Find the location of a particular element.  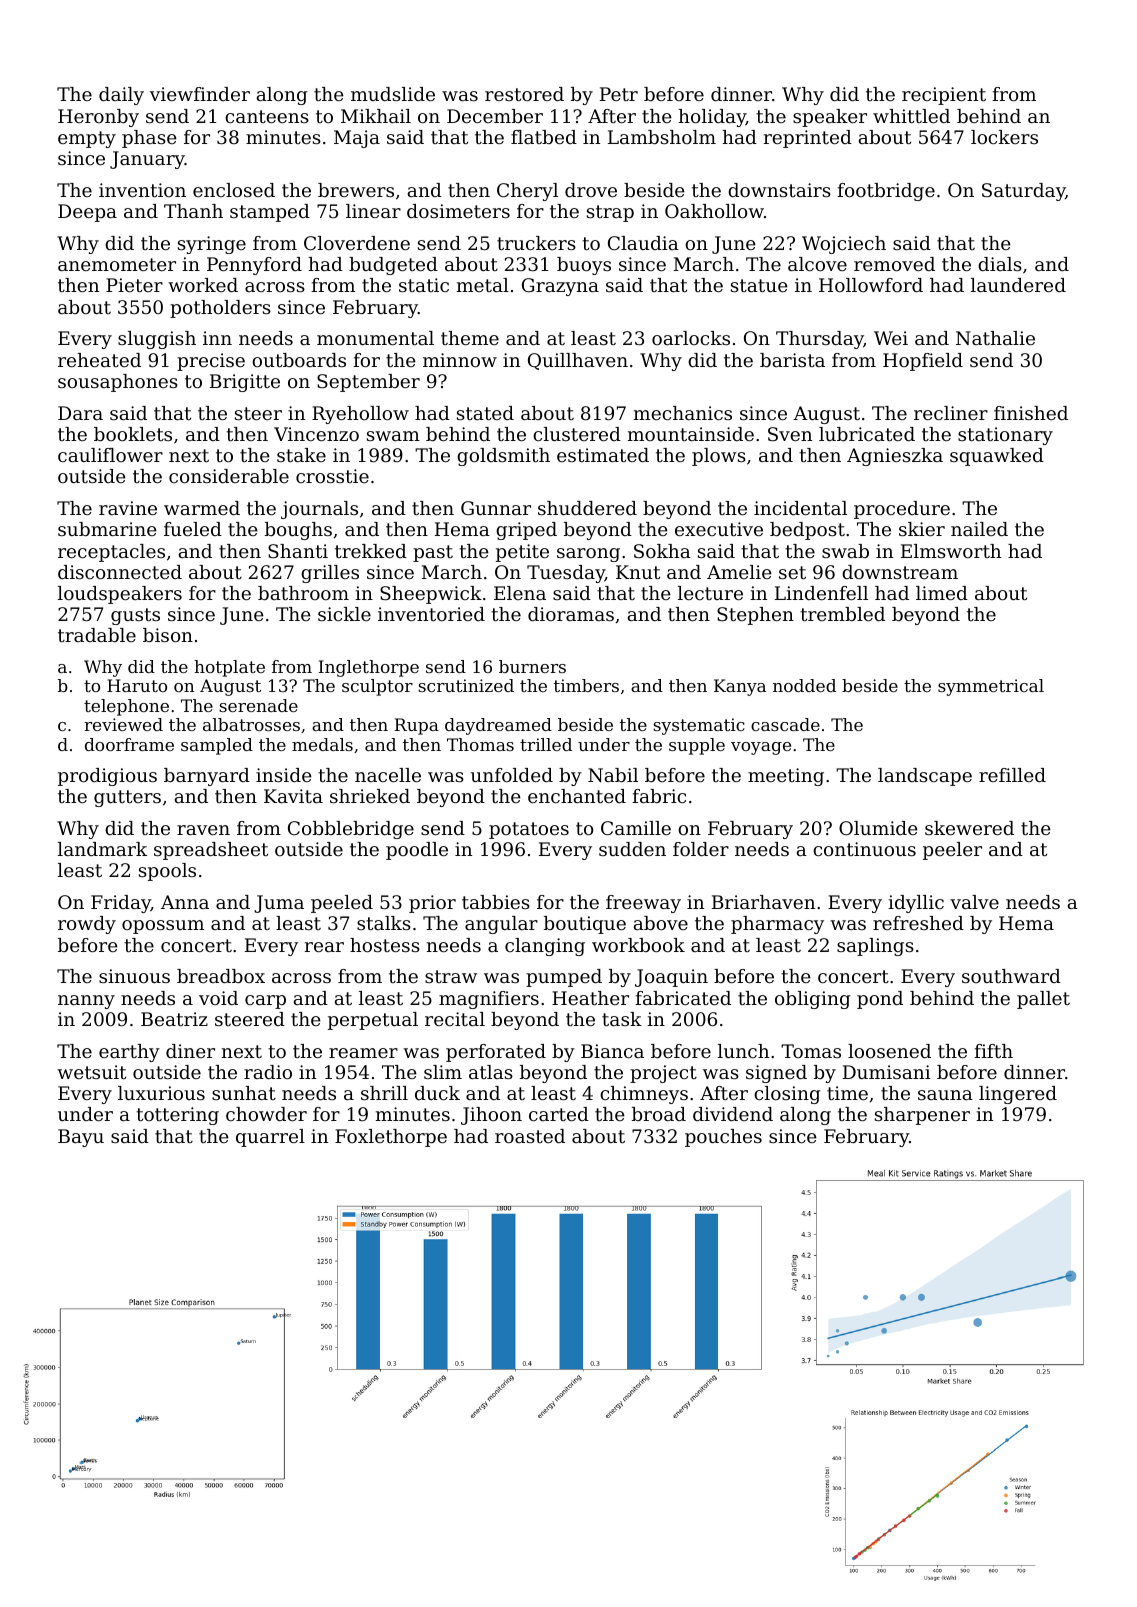

Petr is located at coordinates (619, 94).
